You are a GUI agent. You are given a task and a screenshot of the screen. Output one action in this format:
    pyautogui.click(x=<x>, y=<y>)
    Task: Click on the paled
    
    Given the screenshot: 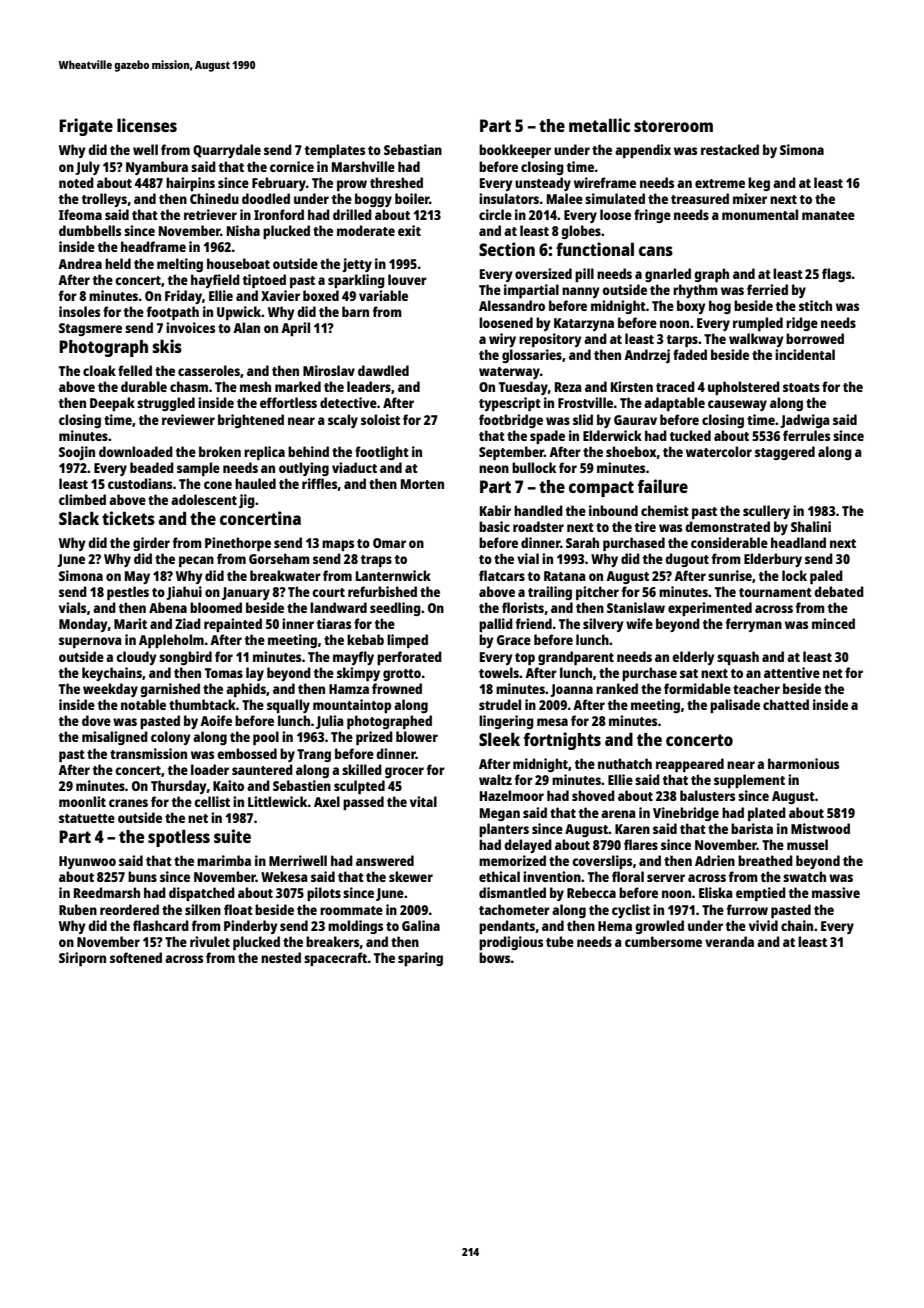 What is the action you would take?
    pyautogui.click(x=826, y=577)
